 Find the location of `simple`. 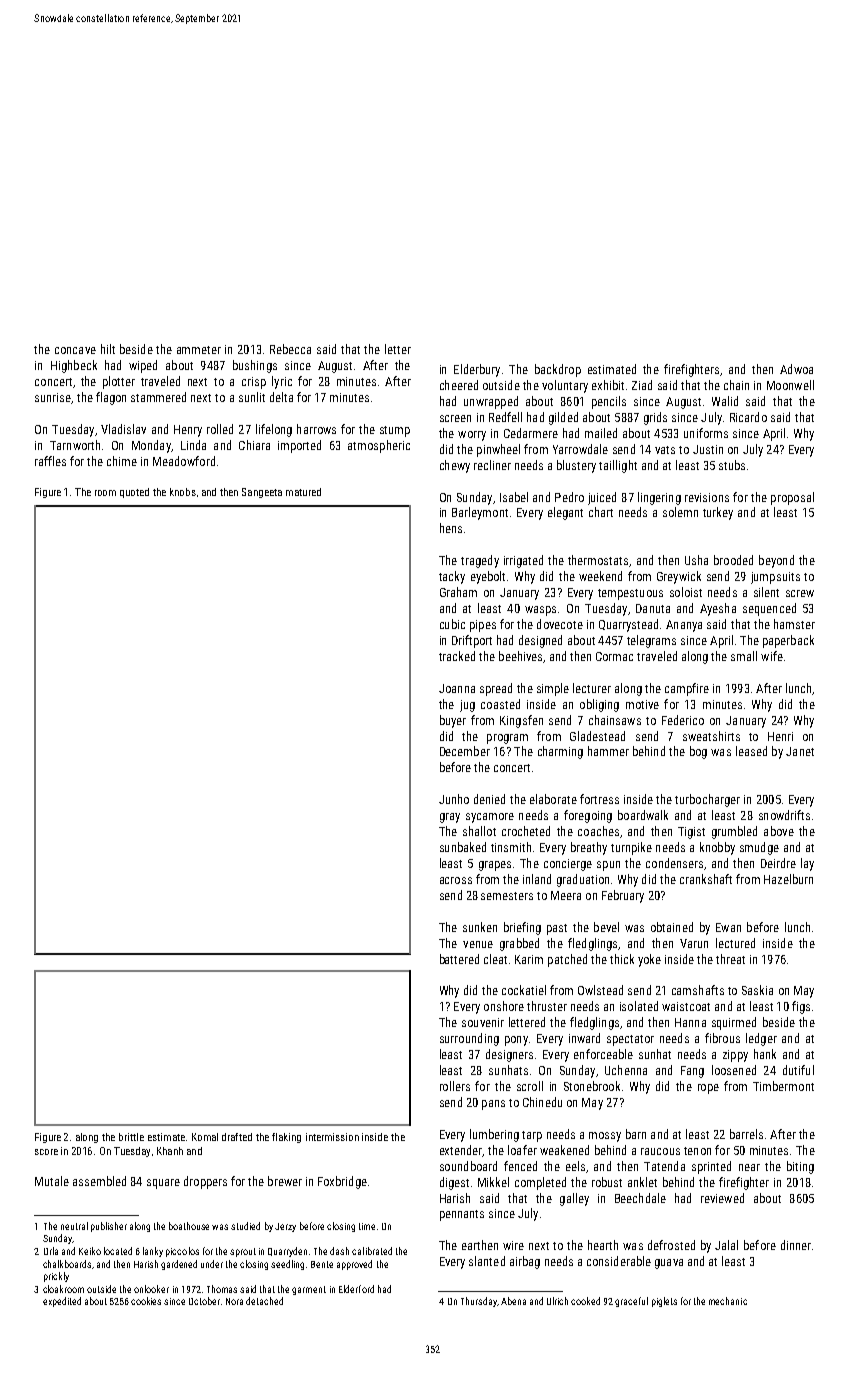

simple is located at coordinates (553, 689).
